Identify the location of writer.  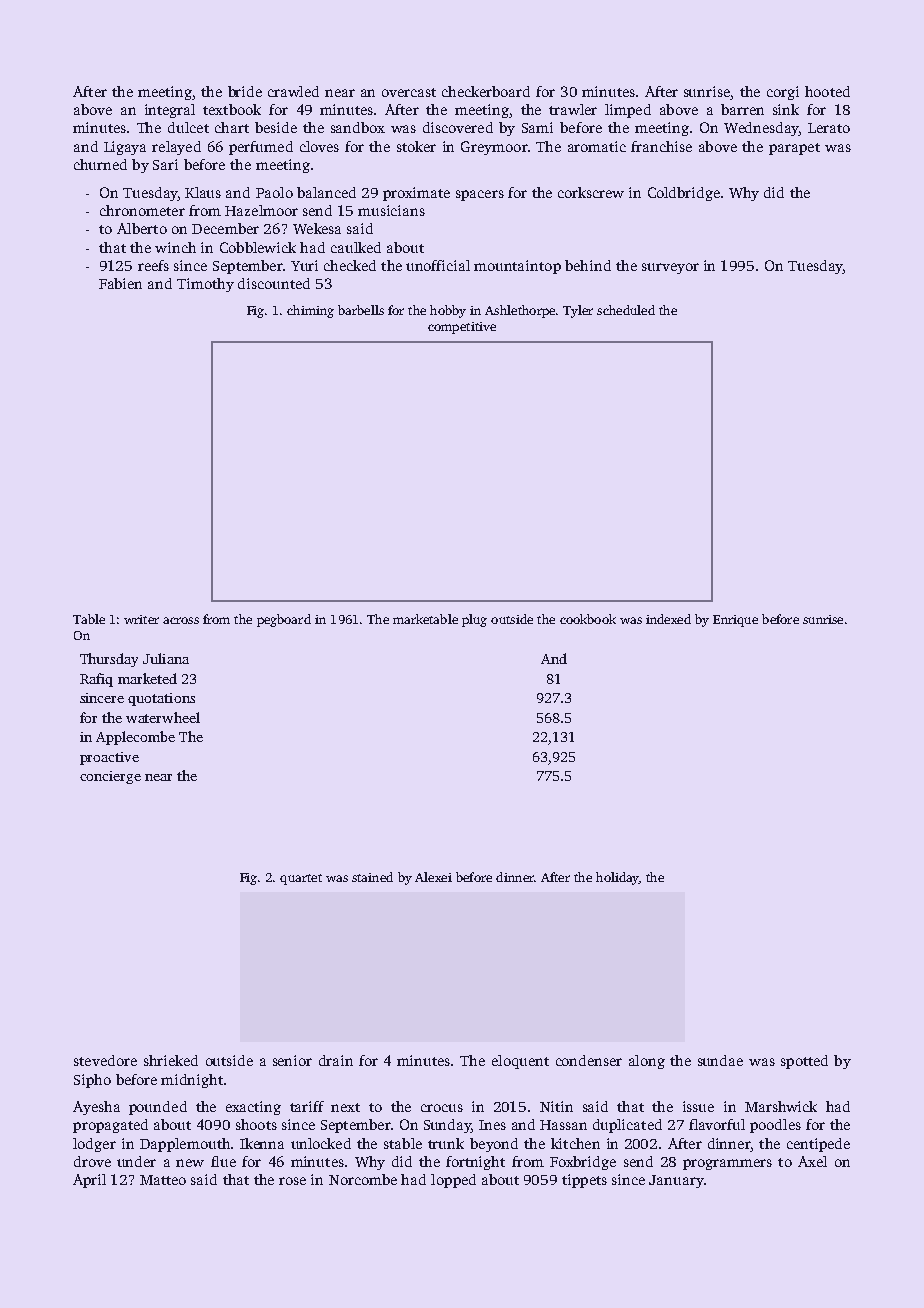
(141, 619).
